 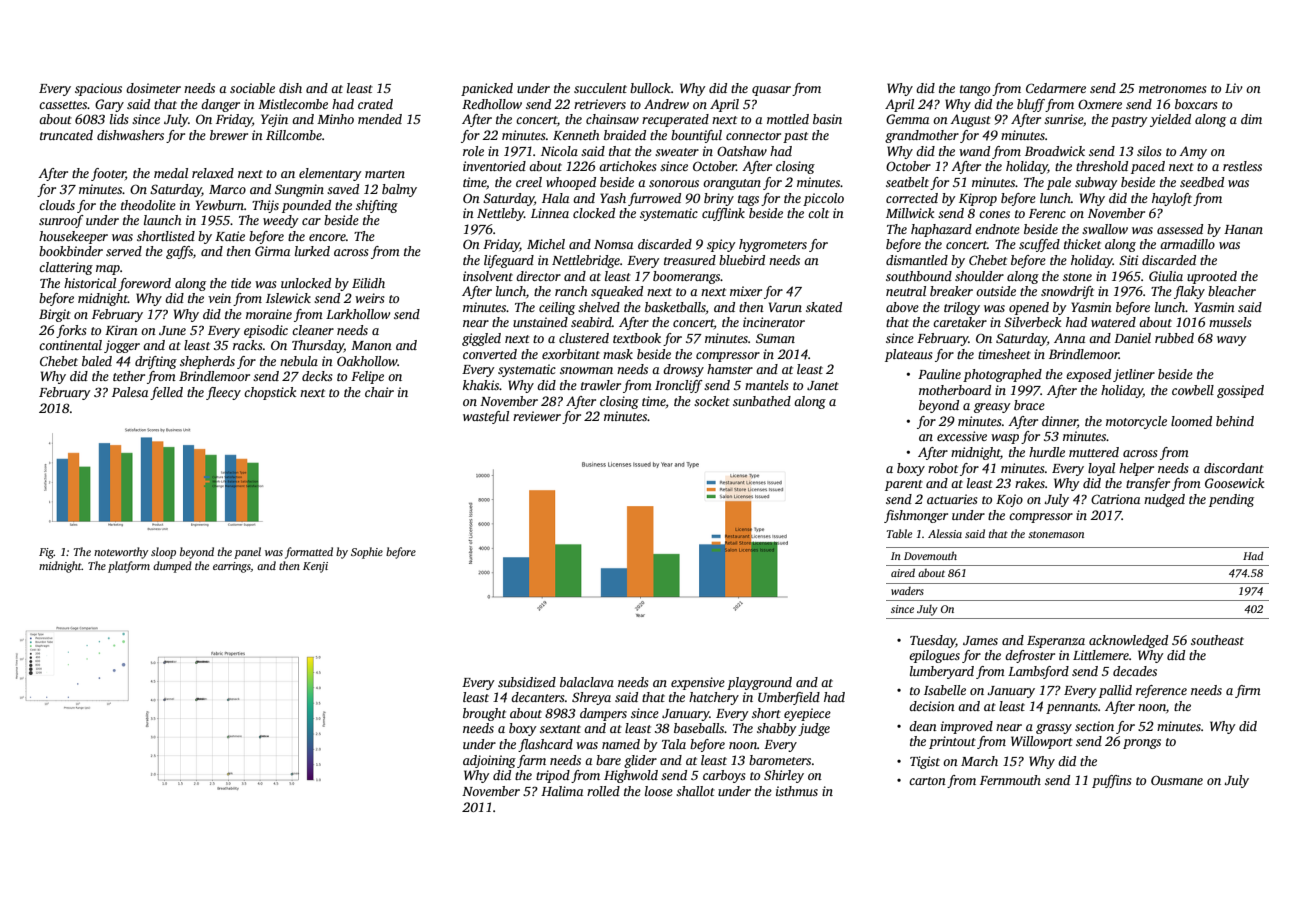 What do you see at coordinates (674, 744) in the screenshot?
I see `Tala` at bounding box center [674, 744].
